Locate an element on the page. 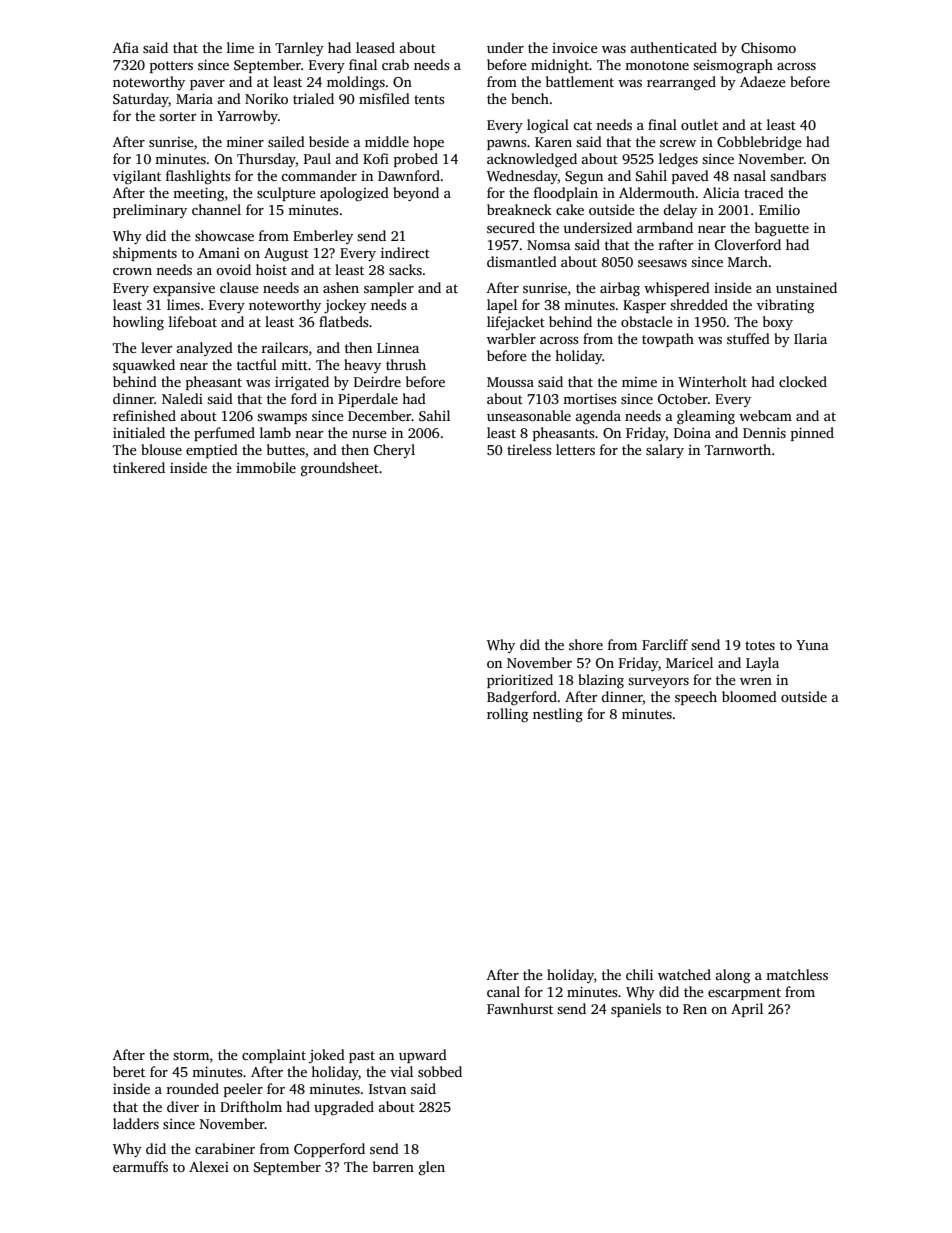  railcars is located at coordinates (285, 347).
